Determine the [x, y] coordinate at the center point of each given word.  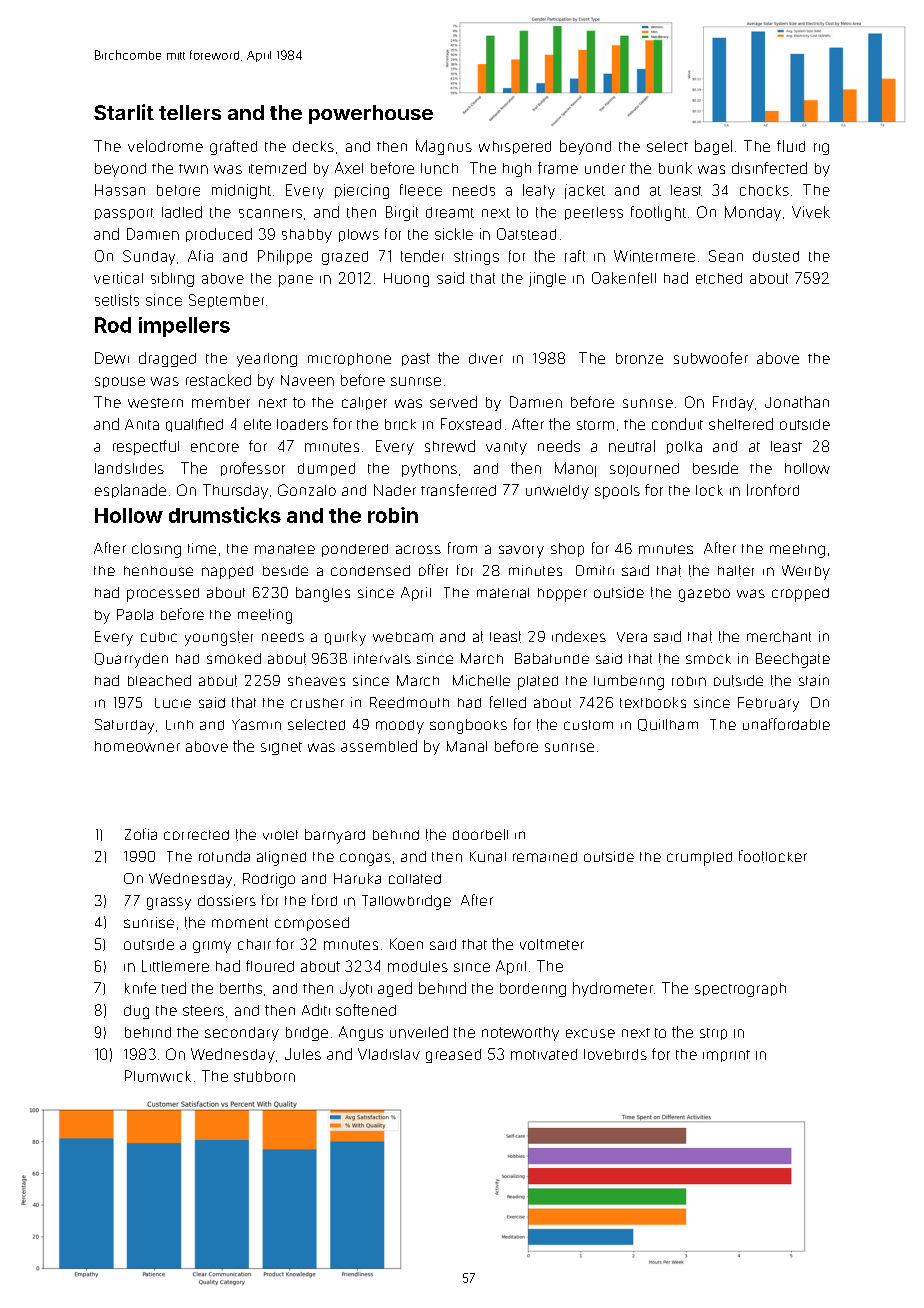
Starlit [124, 112]
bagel [713, 147]
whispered [515, 147]
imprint [726, 1056]
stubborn [264, 1076]
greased [453, 1056]
